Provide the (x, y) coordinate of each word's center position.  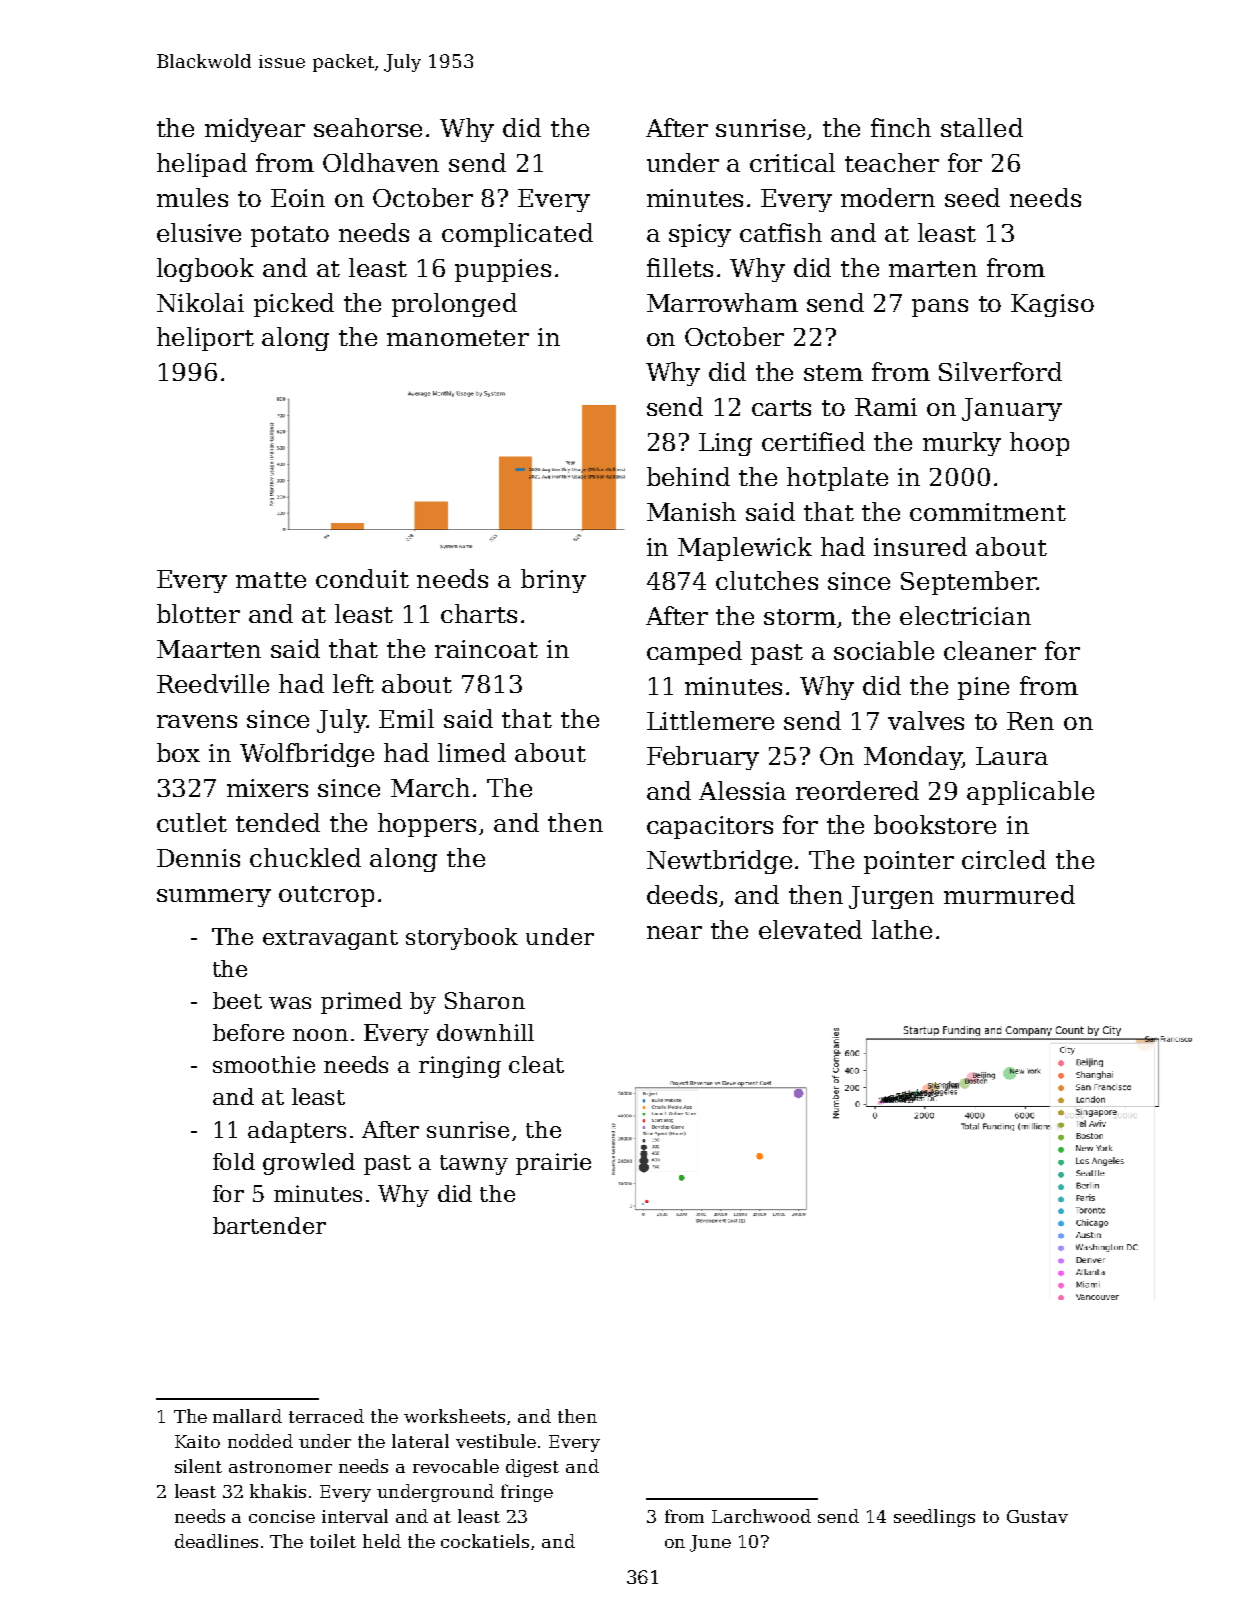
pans (940, 308)
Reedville (213, 683)
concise (282, 1516)
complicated (517, 235)
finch (901, 127)
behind (688, 476)
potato (290, 236)
